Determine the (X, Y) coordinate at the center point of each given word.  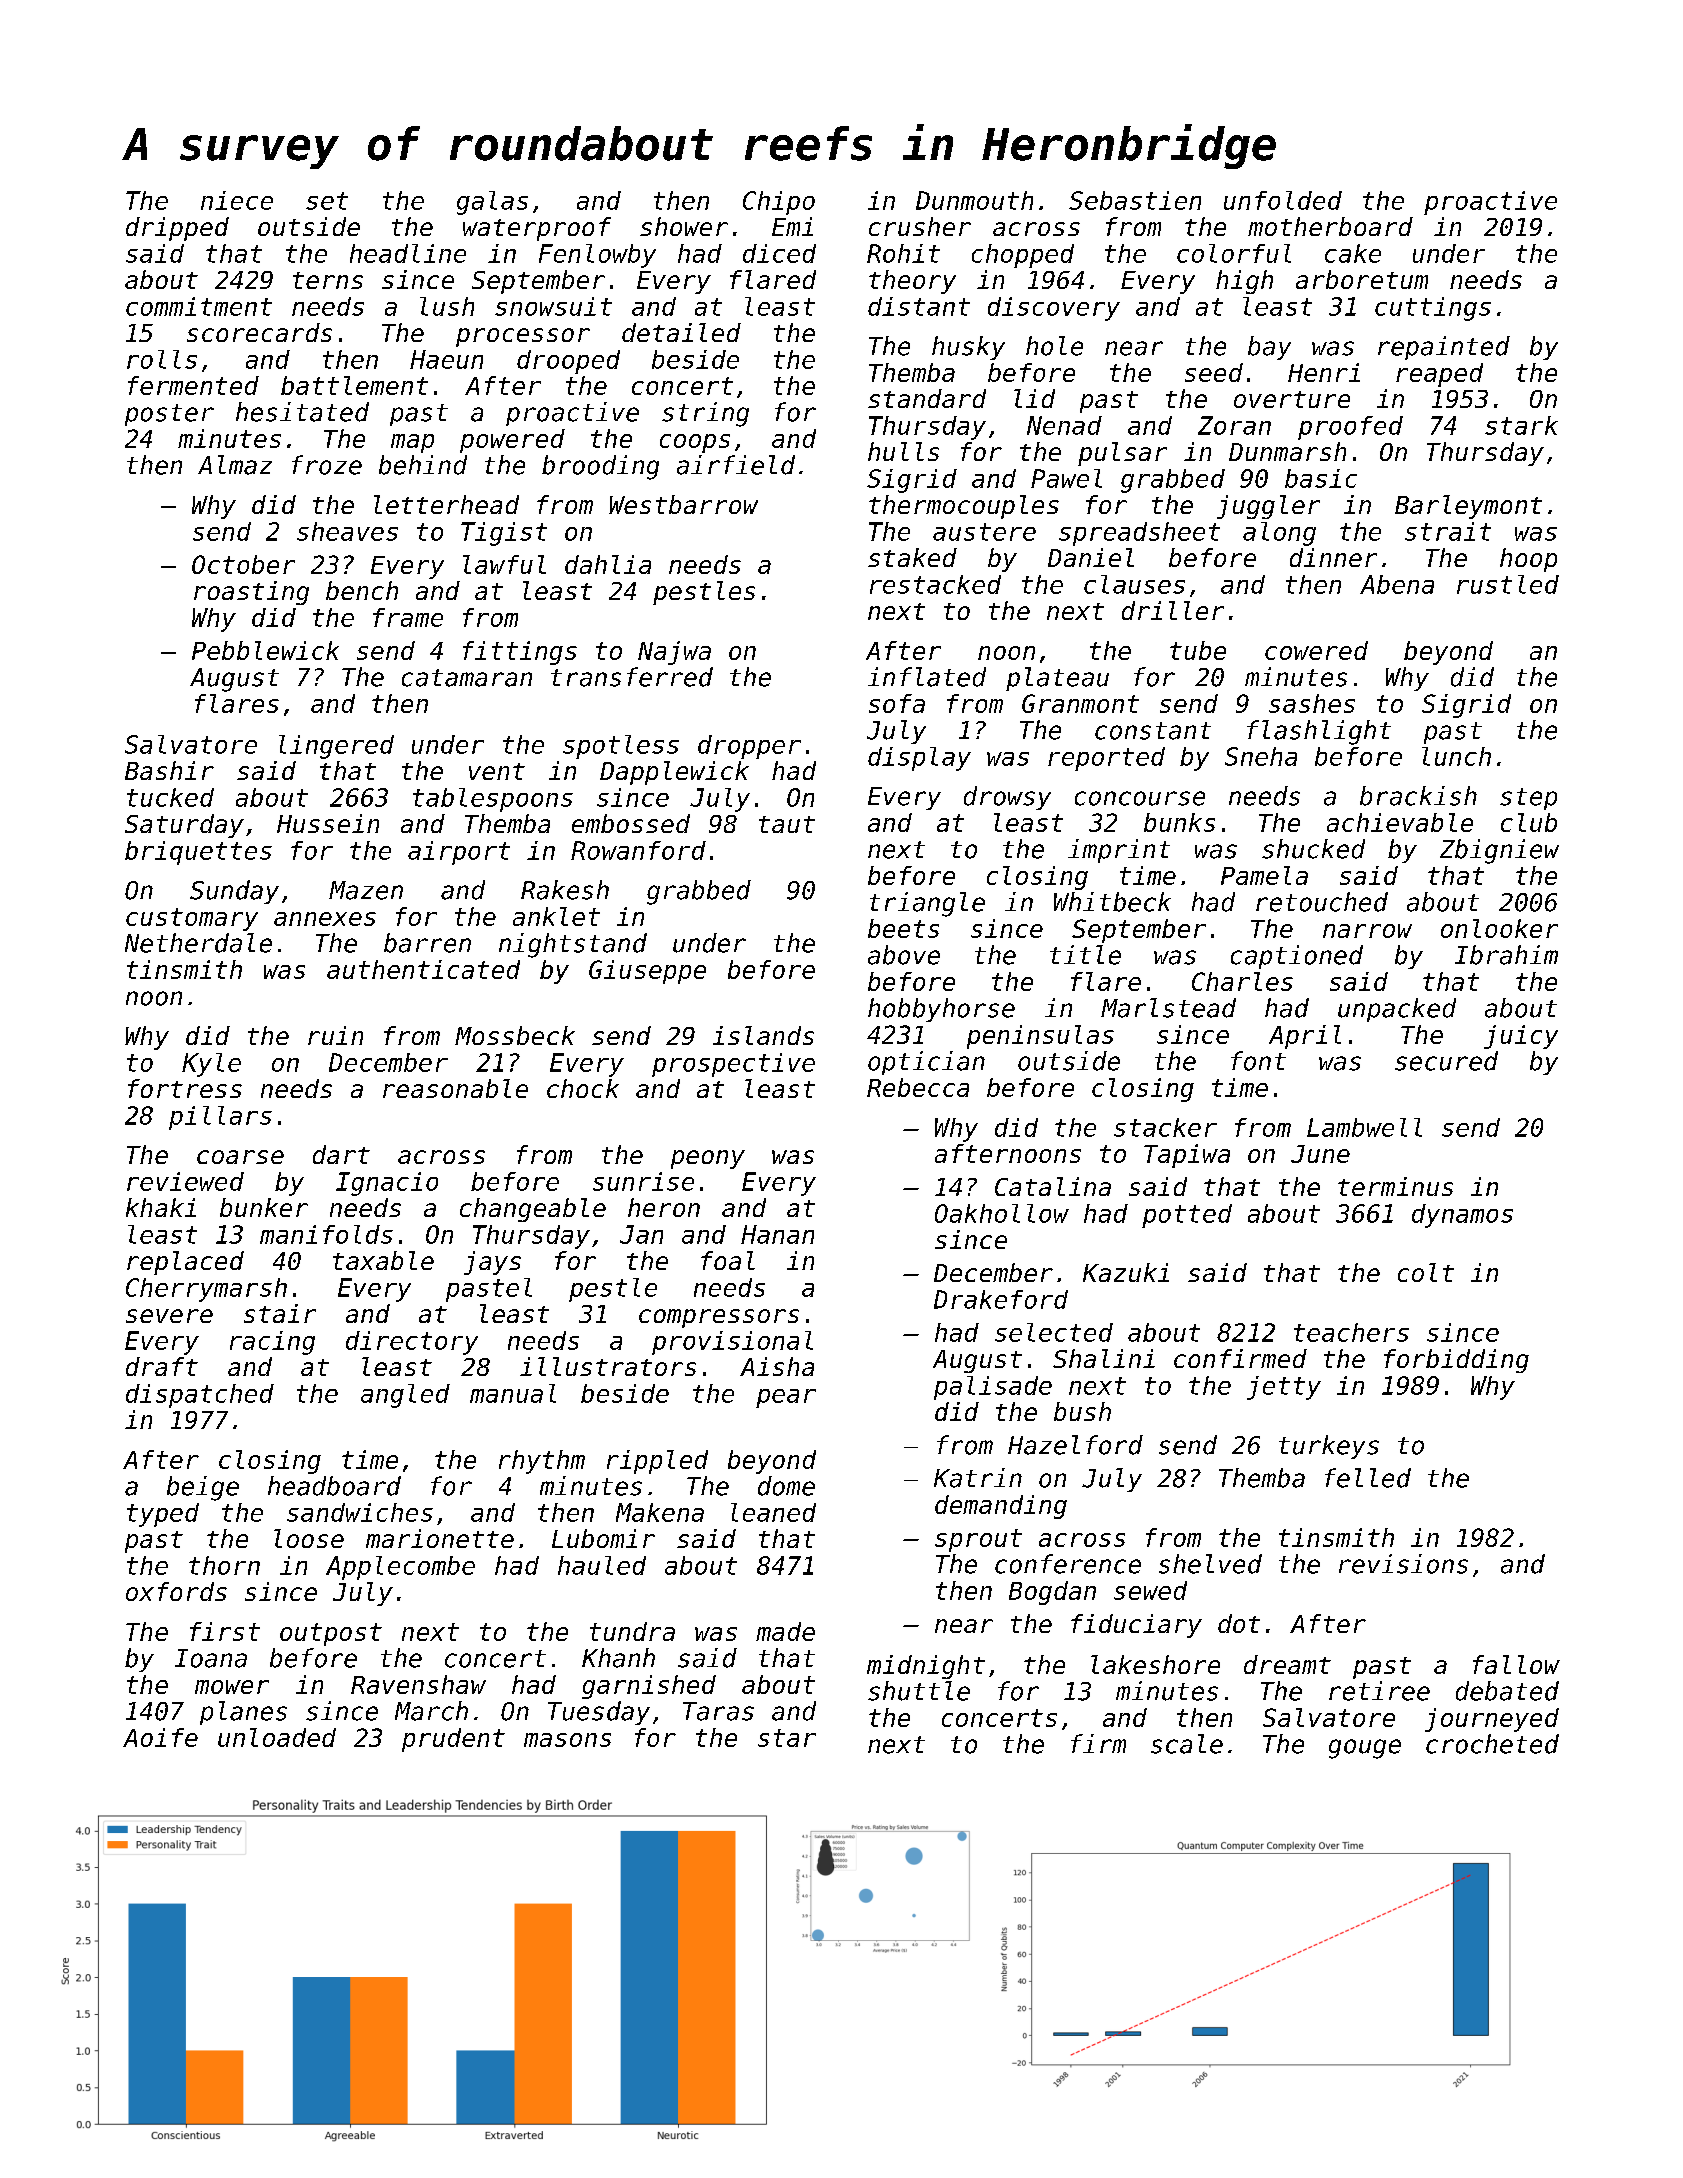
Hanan (777, 1234)
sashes (1312, 703)
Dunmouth (974, 200)
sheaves (347, 531)
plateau (1057, 679)
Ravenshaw (418, 1684)
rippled (657, 1462)
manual (513, 1393)
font (1258, 1061)
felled (1368, 1478)
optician (926, 1063)
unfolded (1283, 200)
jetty (1284, 1388)
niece (237, 200)
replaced (185, 1263)
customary (192, 919)
